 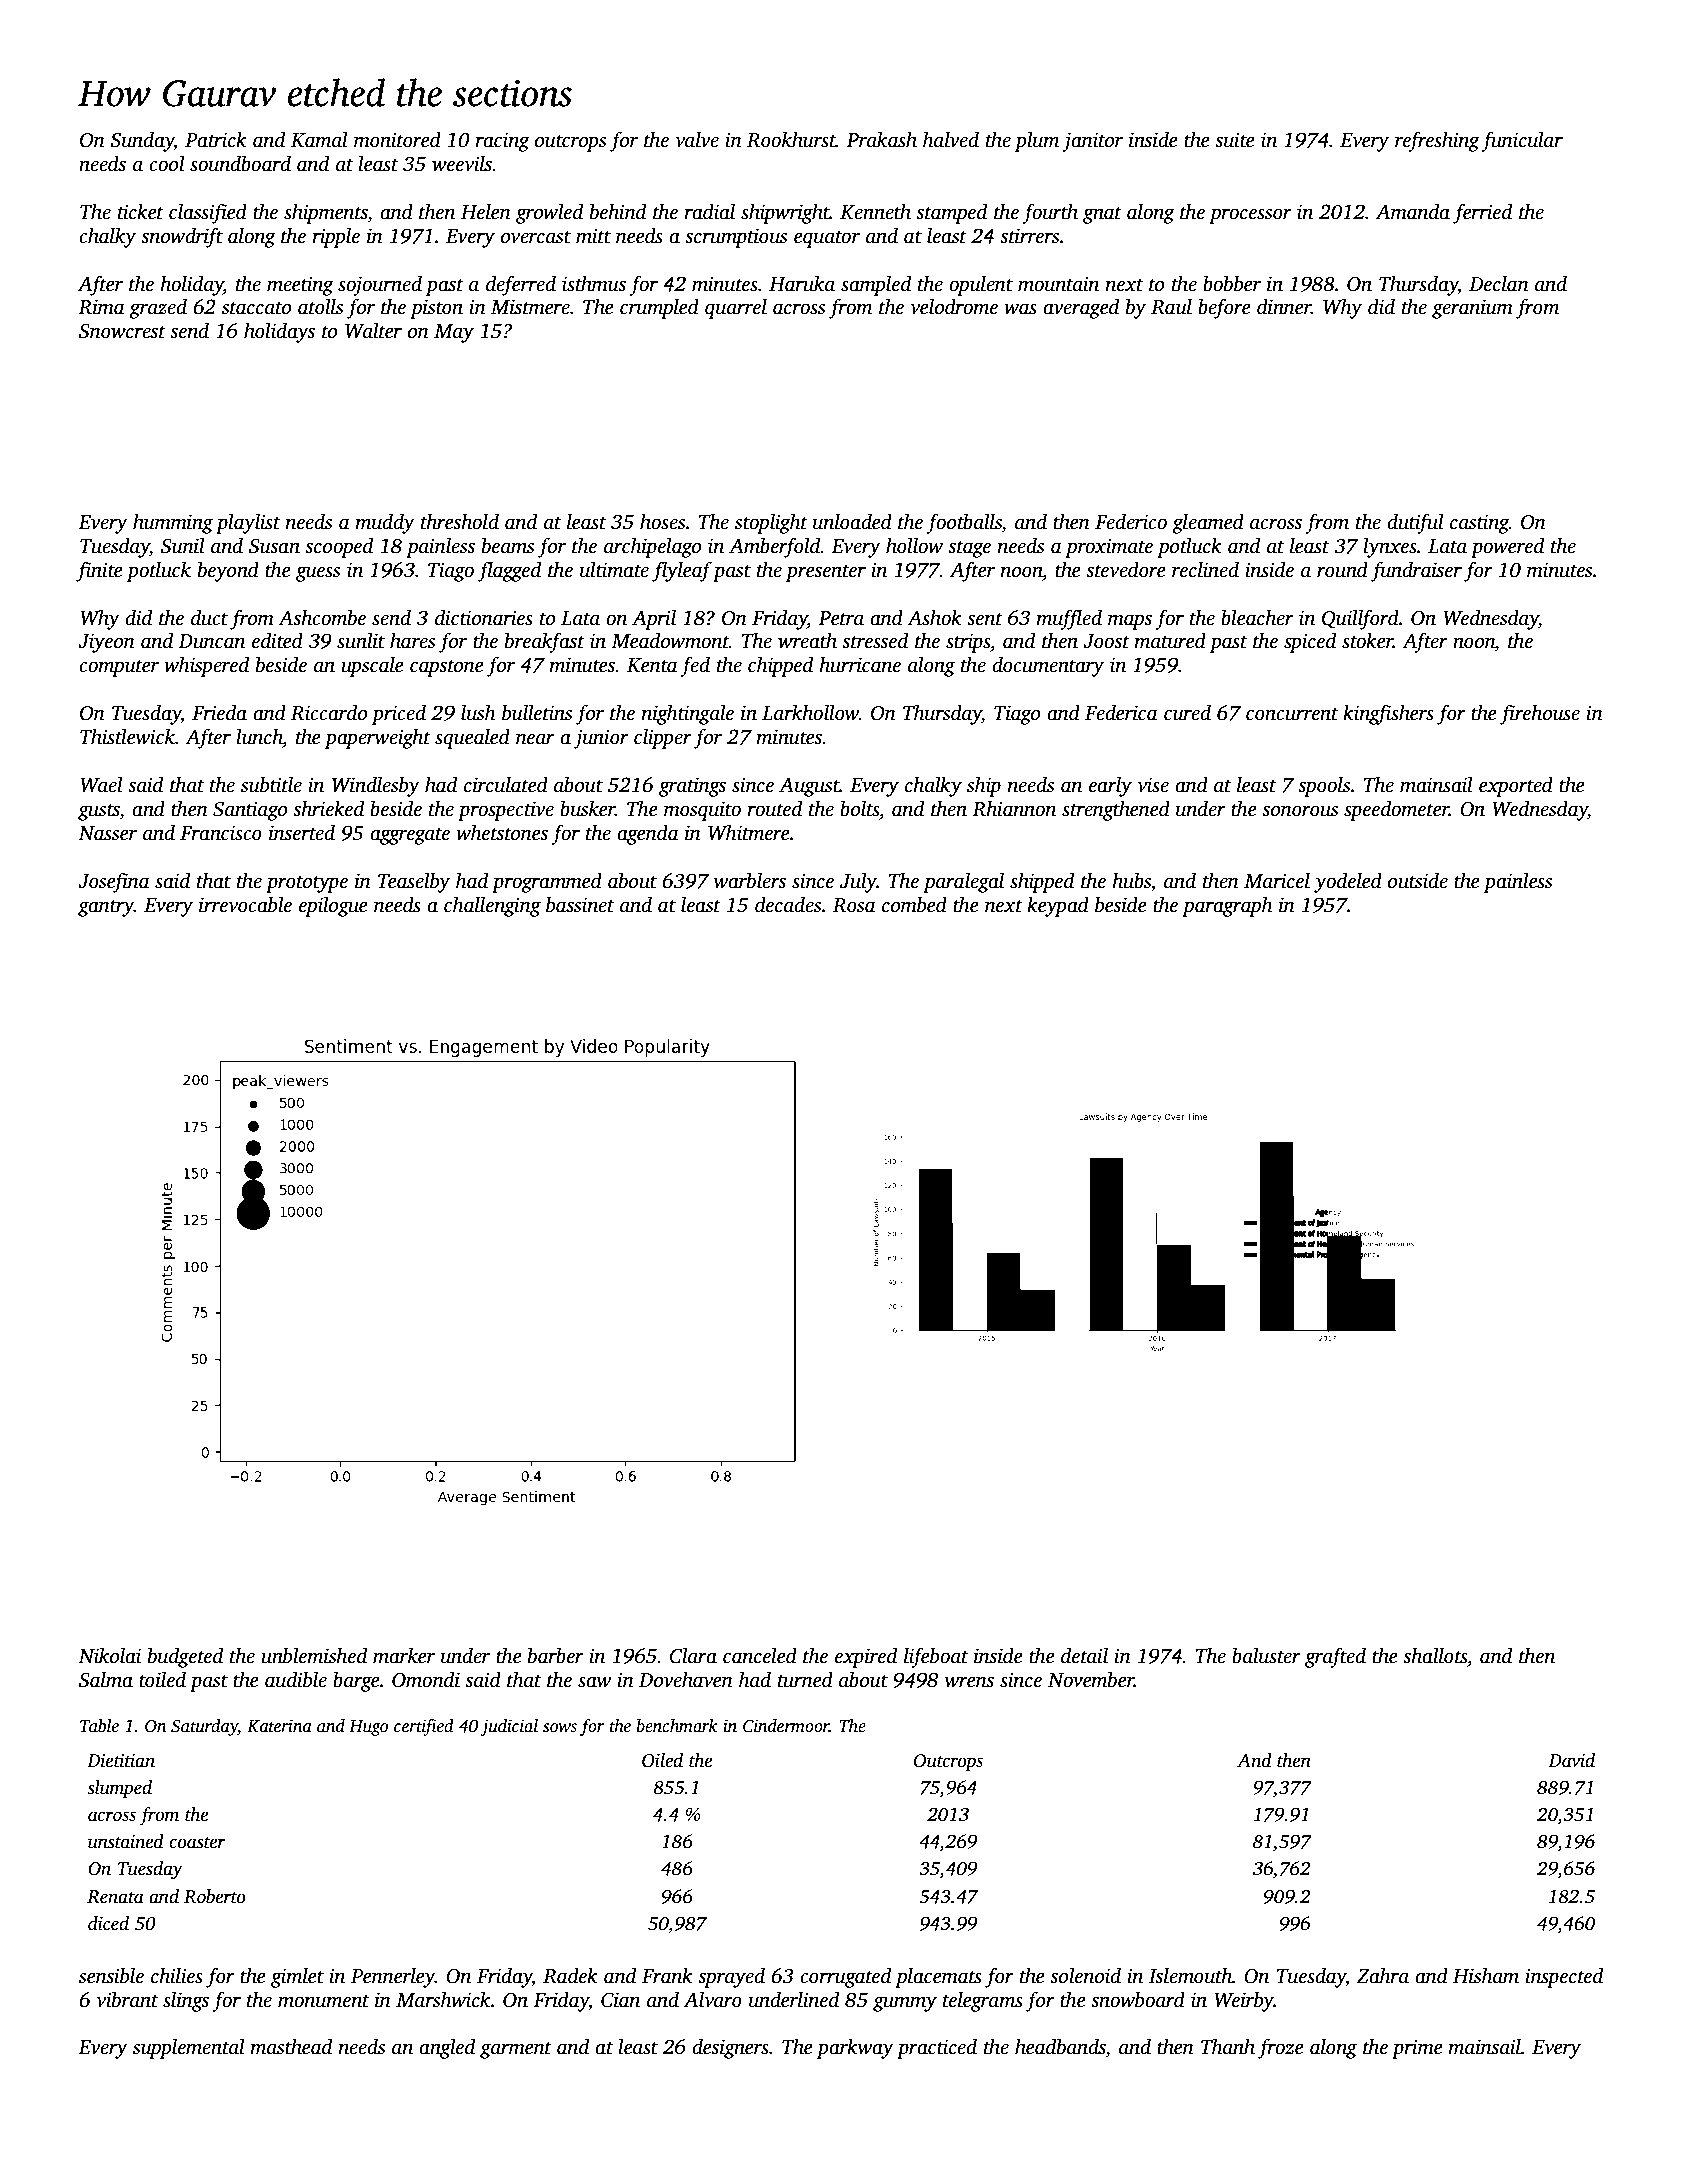 What do you see at coordinates (319, 139) in the screenshot?
I see `Kamal` at bounding box center [319, 139].
